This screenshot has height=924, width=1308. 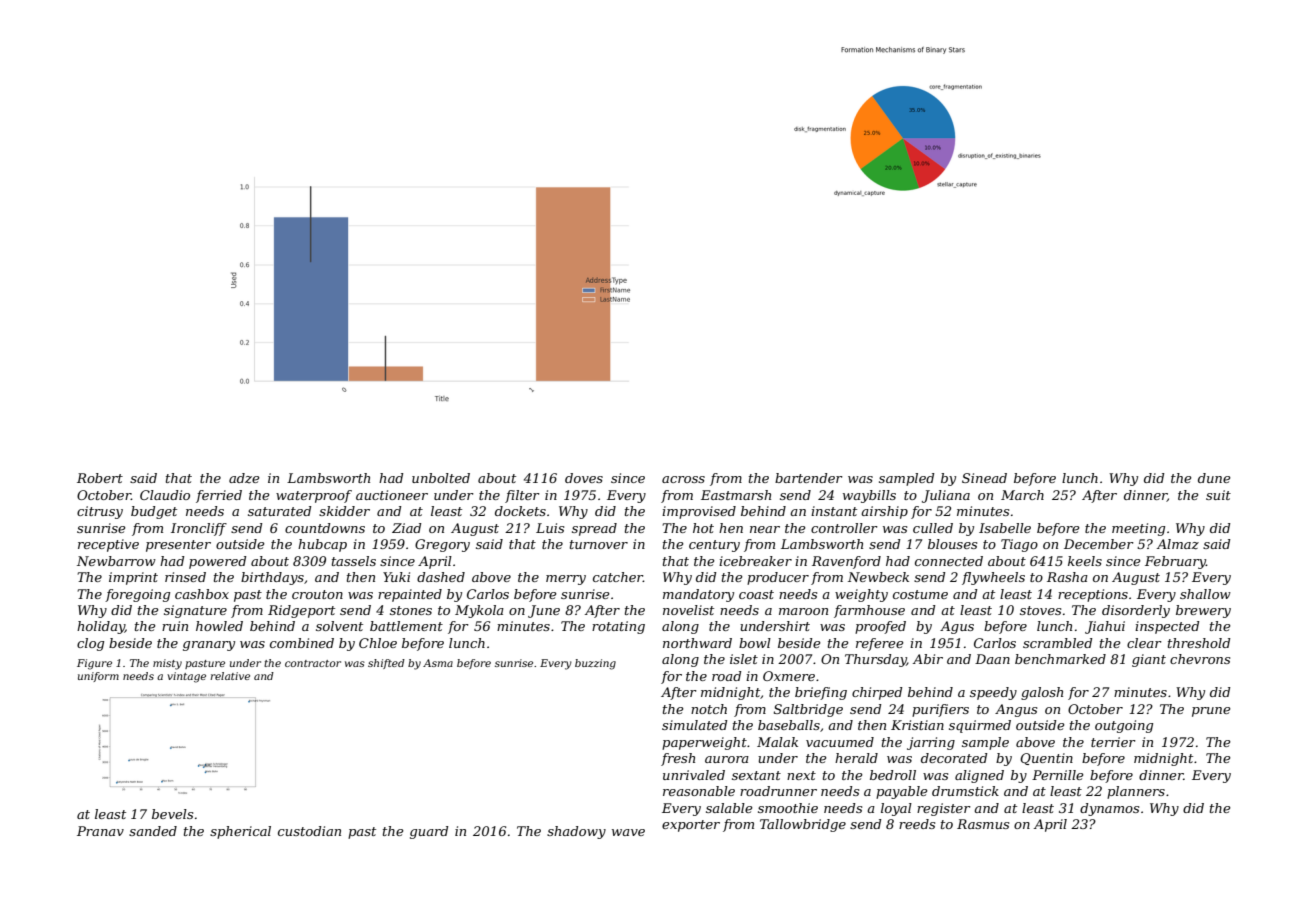 I want to click on brewery, so click(x=1203, y=611).
